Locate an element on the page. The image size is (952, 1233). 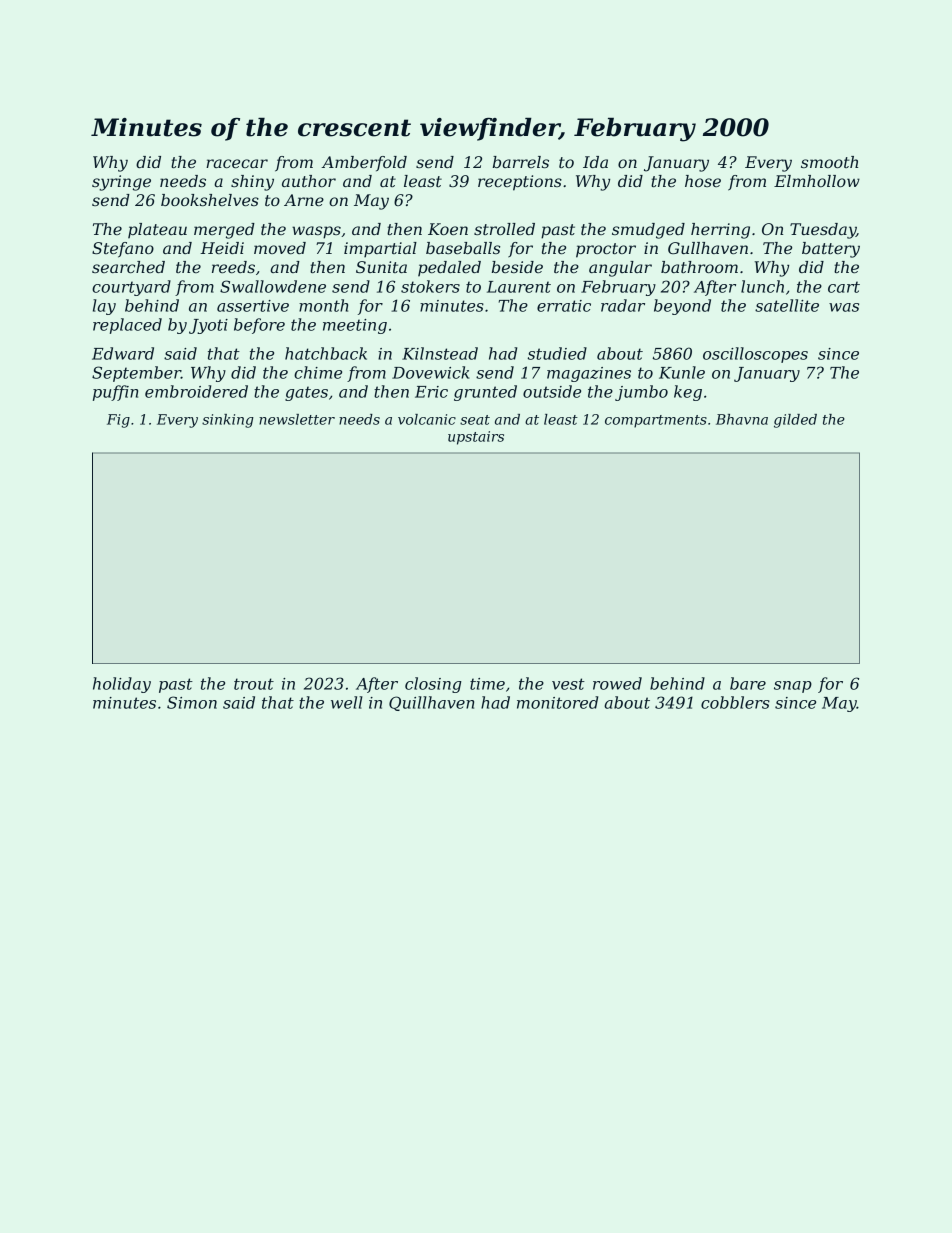
upstairs is located at coordinates (476, 438).
